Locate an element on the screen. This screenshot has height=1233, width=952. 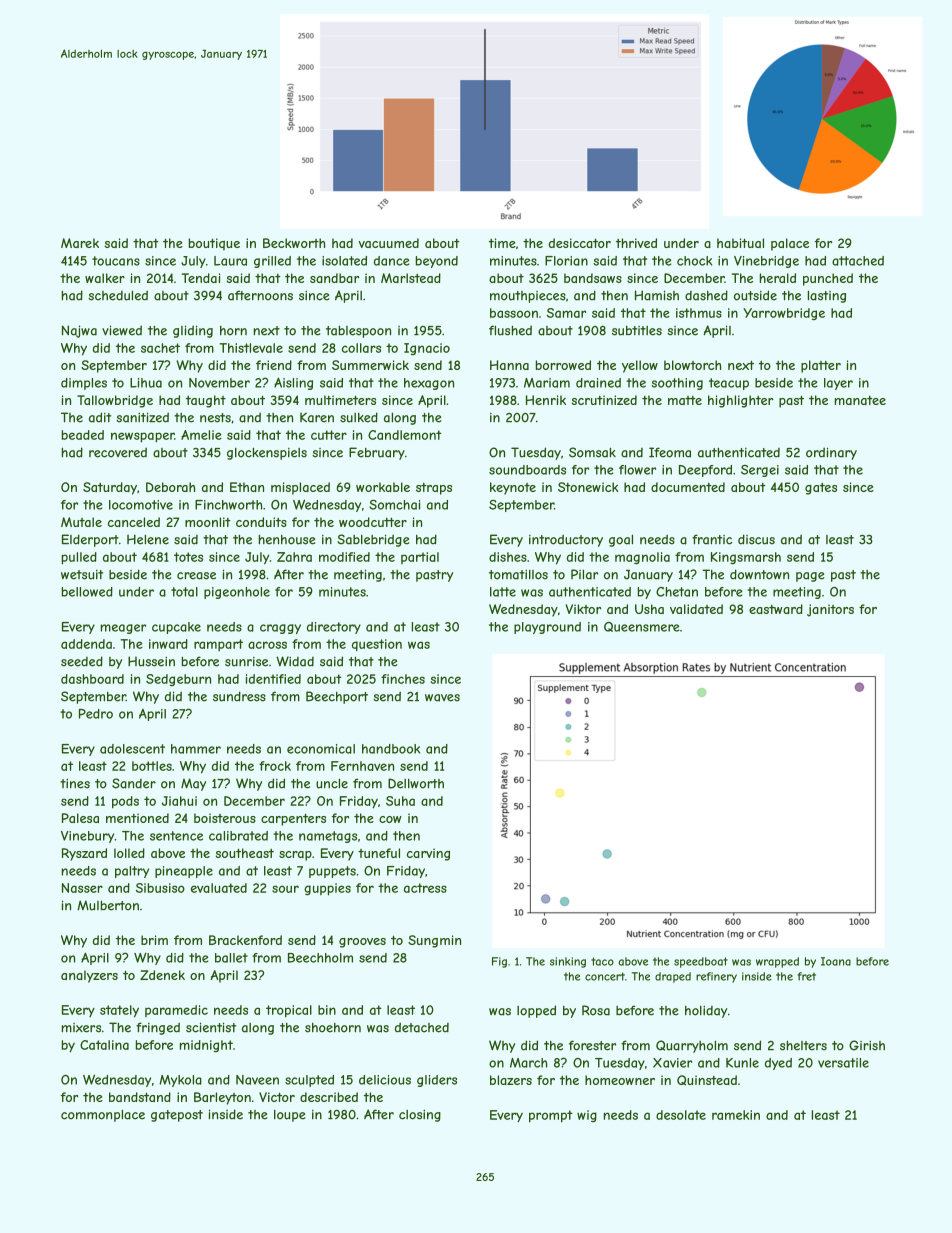
closing is located at coordinates (420, 1115).
